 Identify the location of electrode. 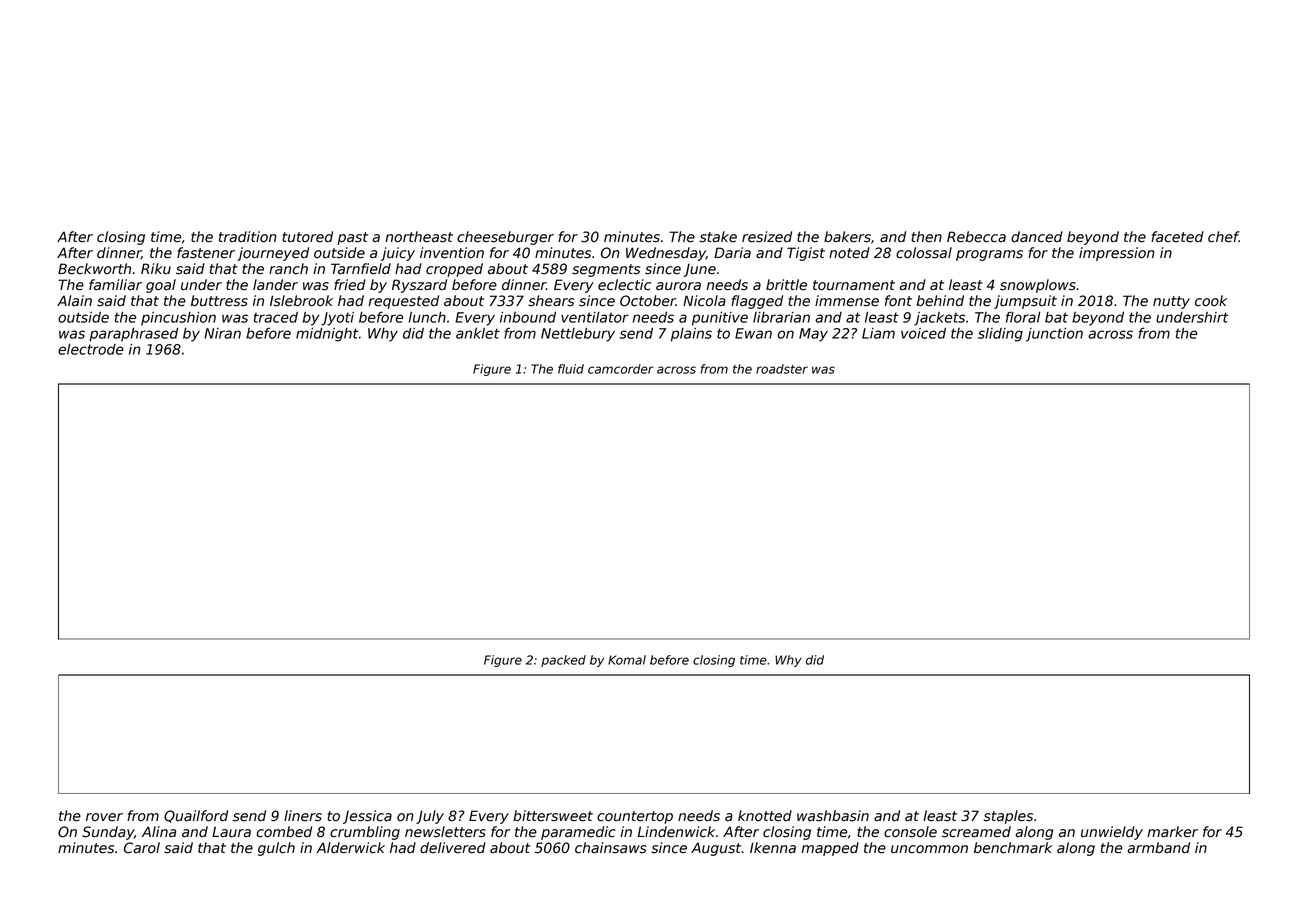
(91, 349).
